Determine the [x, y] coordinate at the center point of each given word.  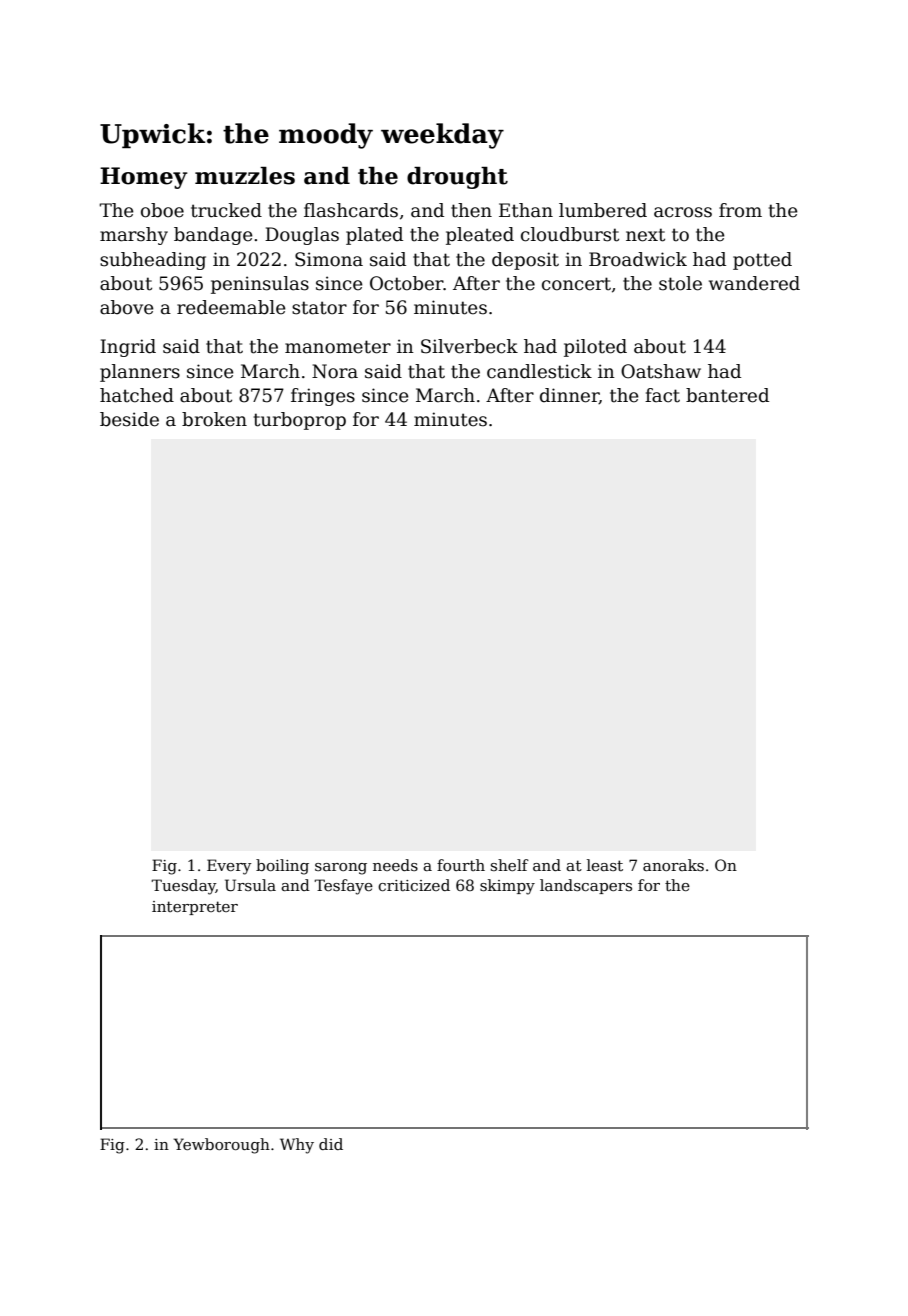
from [740, 210]
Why [297, 1146]
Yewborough [221, 1146]
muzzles [245, 176]
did [331, 1144]
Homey [144, 178]
